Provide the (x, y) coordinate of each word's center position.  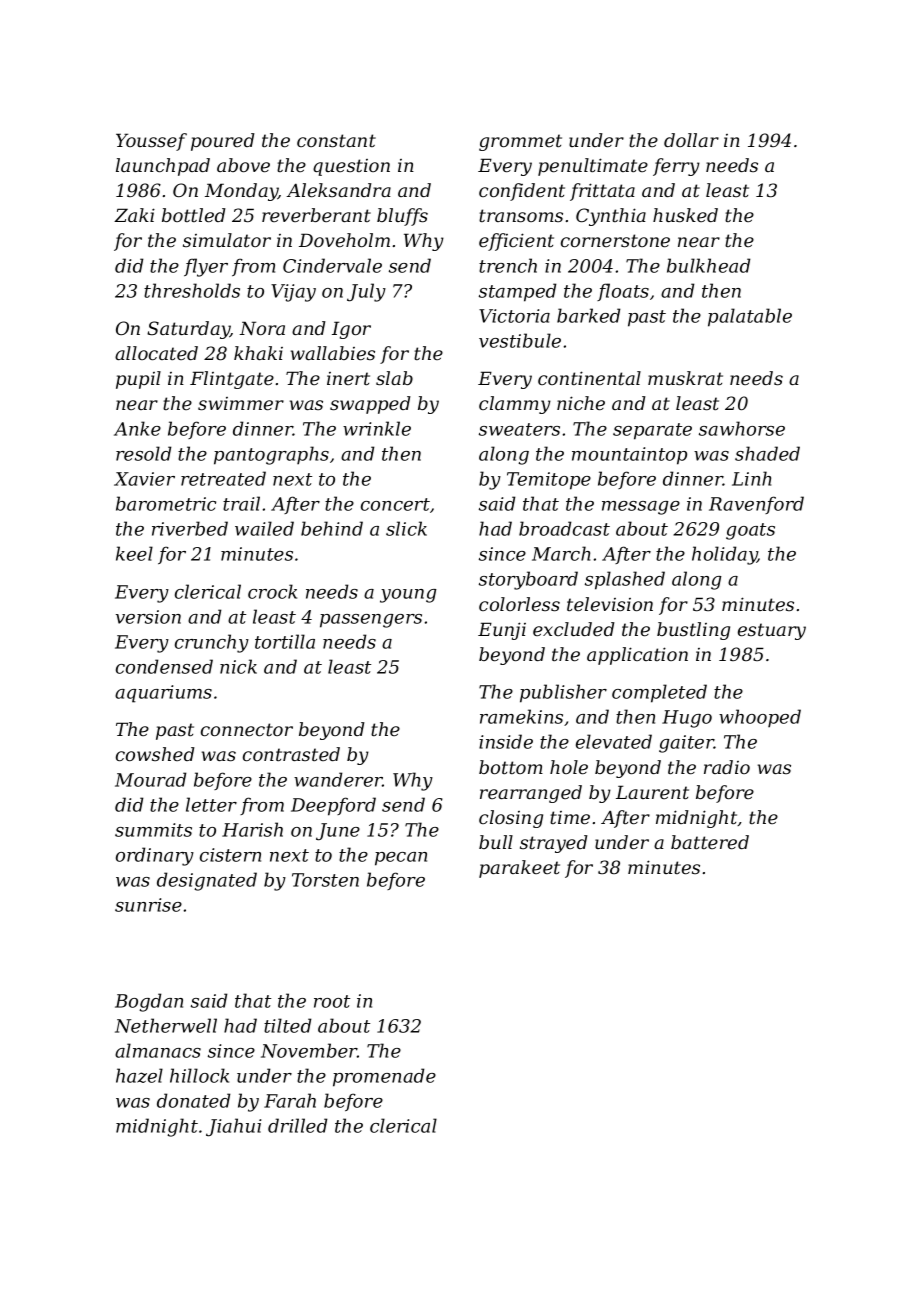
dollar (691, 140)
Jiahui (233, 1127)
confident (522, 192)
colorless (519, 604)
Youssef (151, 142)
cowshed (155, 754)
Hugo (687, 719)
